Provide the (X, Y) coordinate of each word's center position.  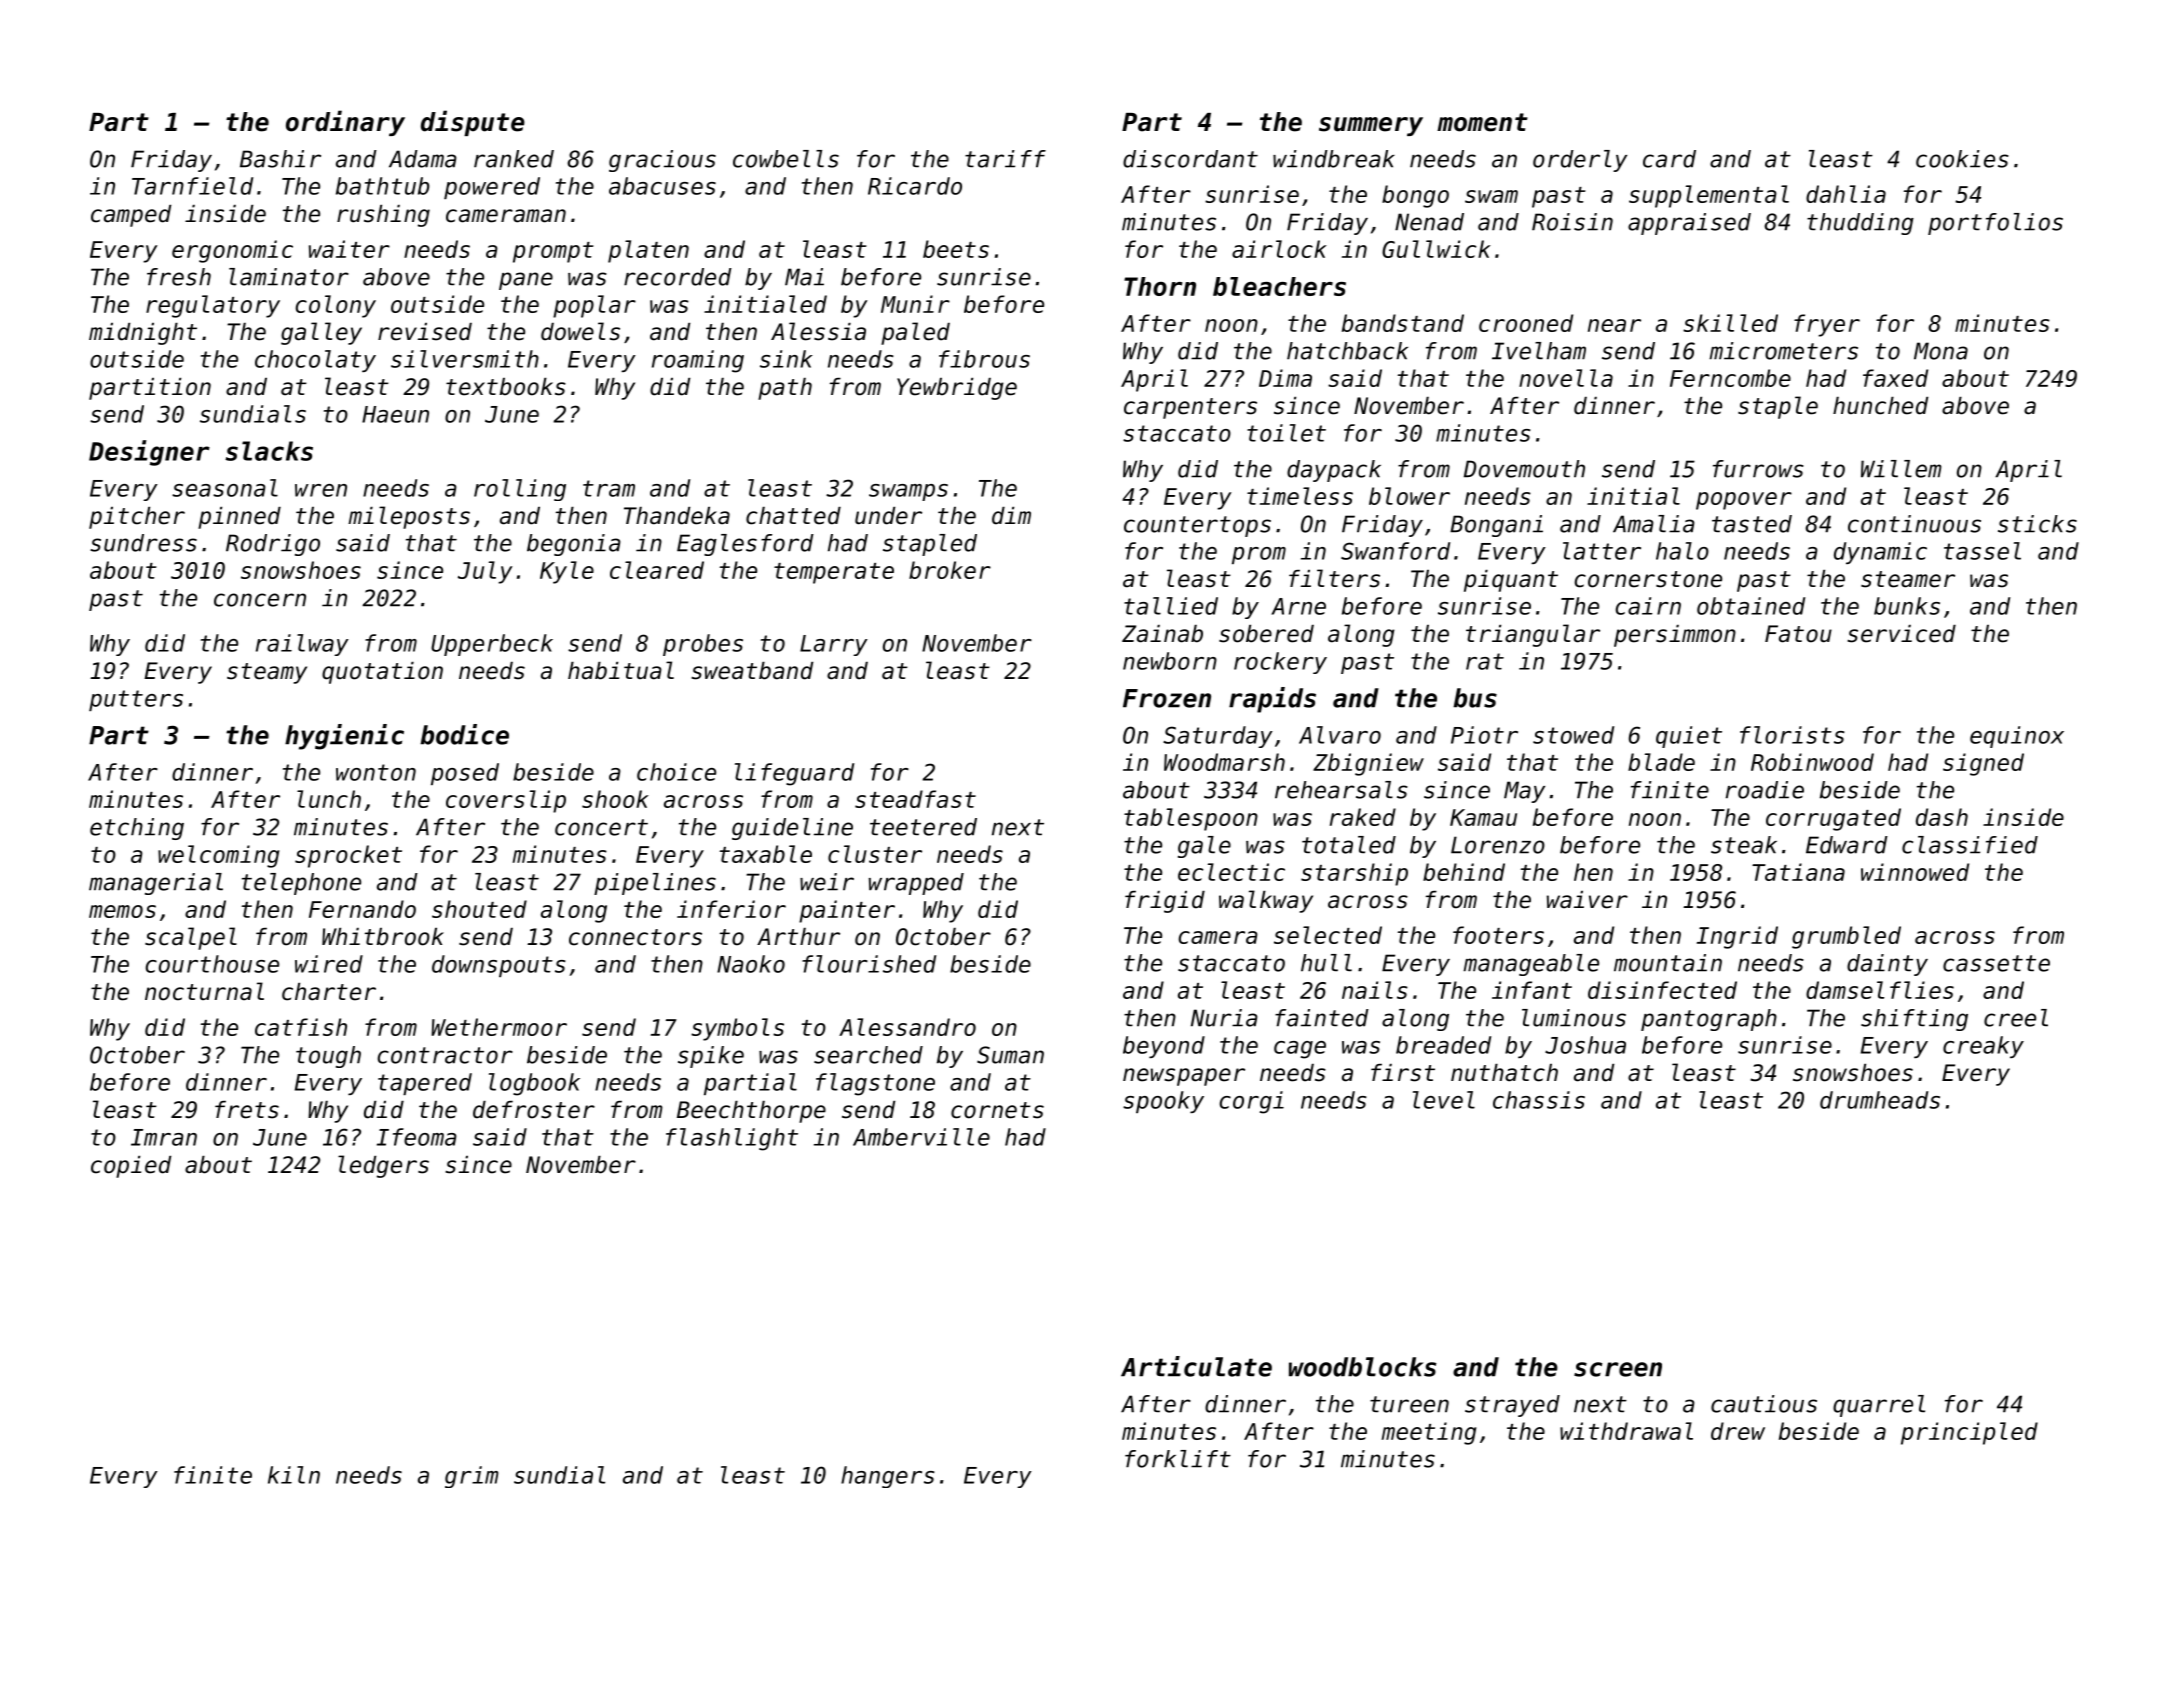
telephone (301, 884)
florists (1792, 735)
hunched (1880, 406)
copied (131, 1167)
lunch (329, 799)
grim (472, 1477)
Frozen (1167, 698)
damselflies (1880, 990)
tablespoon (1191, 819)
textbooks (506, 387)
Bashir (280, 159)
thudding (1860, 224)
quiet (1689, 737)
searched (868, 1055)
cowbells (786, 159)
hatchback (1347, 351)
